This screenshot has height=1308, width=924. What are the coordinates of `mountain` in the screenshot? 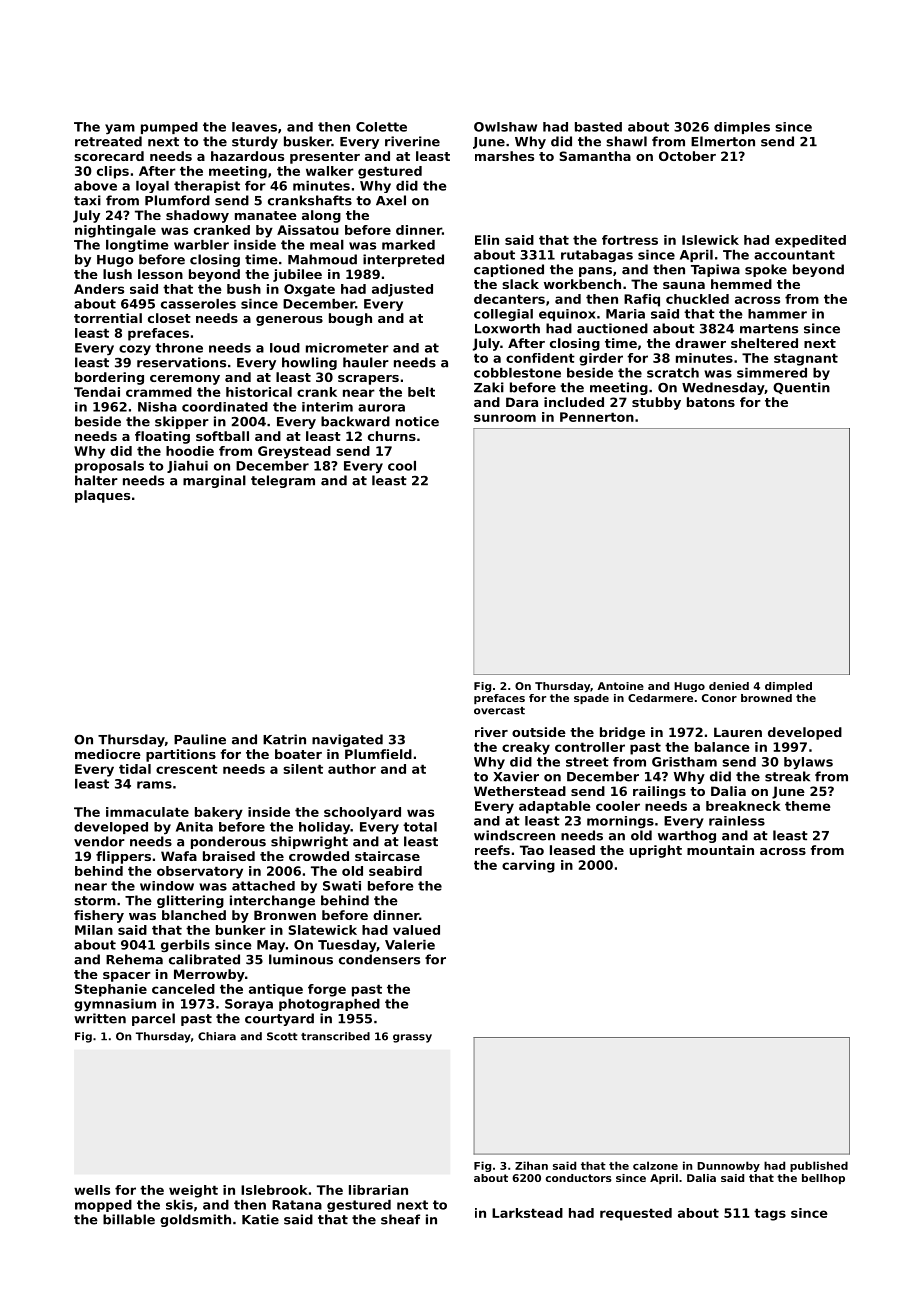 It's located at (720, 850).
